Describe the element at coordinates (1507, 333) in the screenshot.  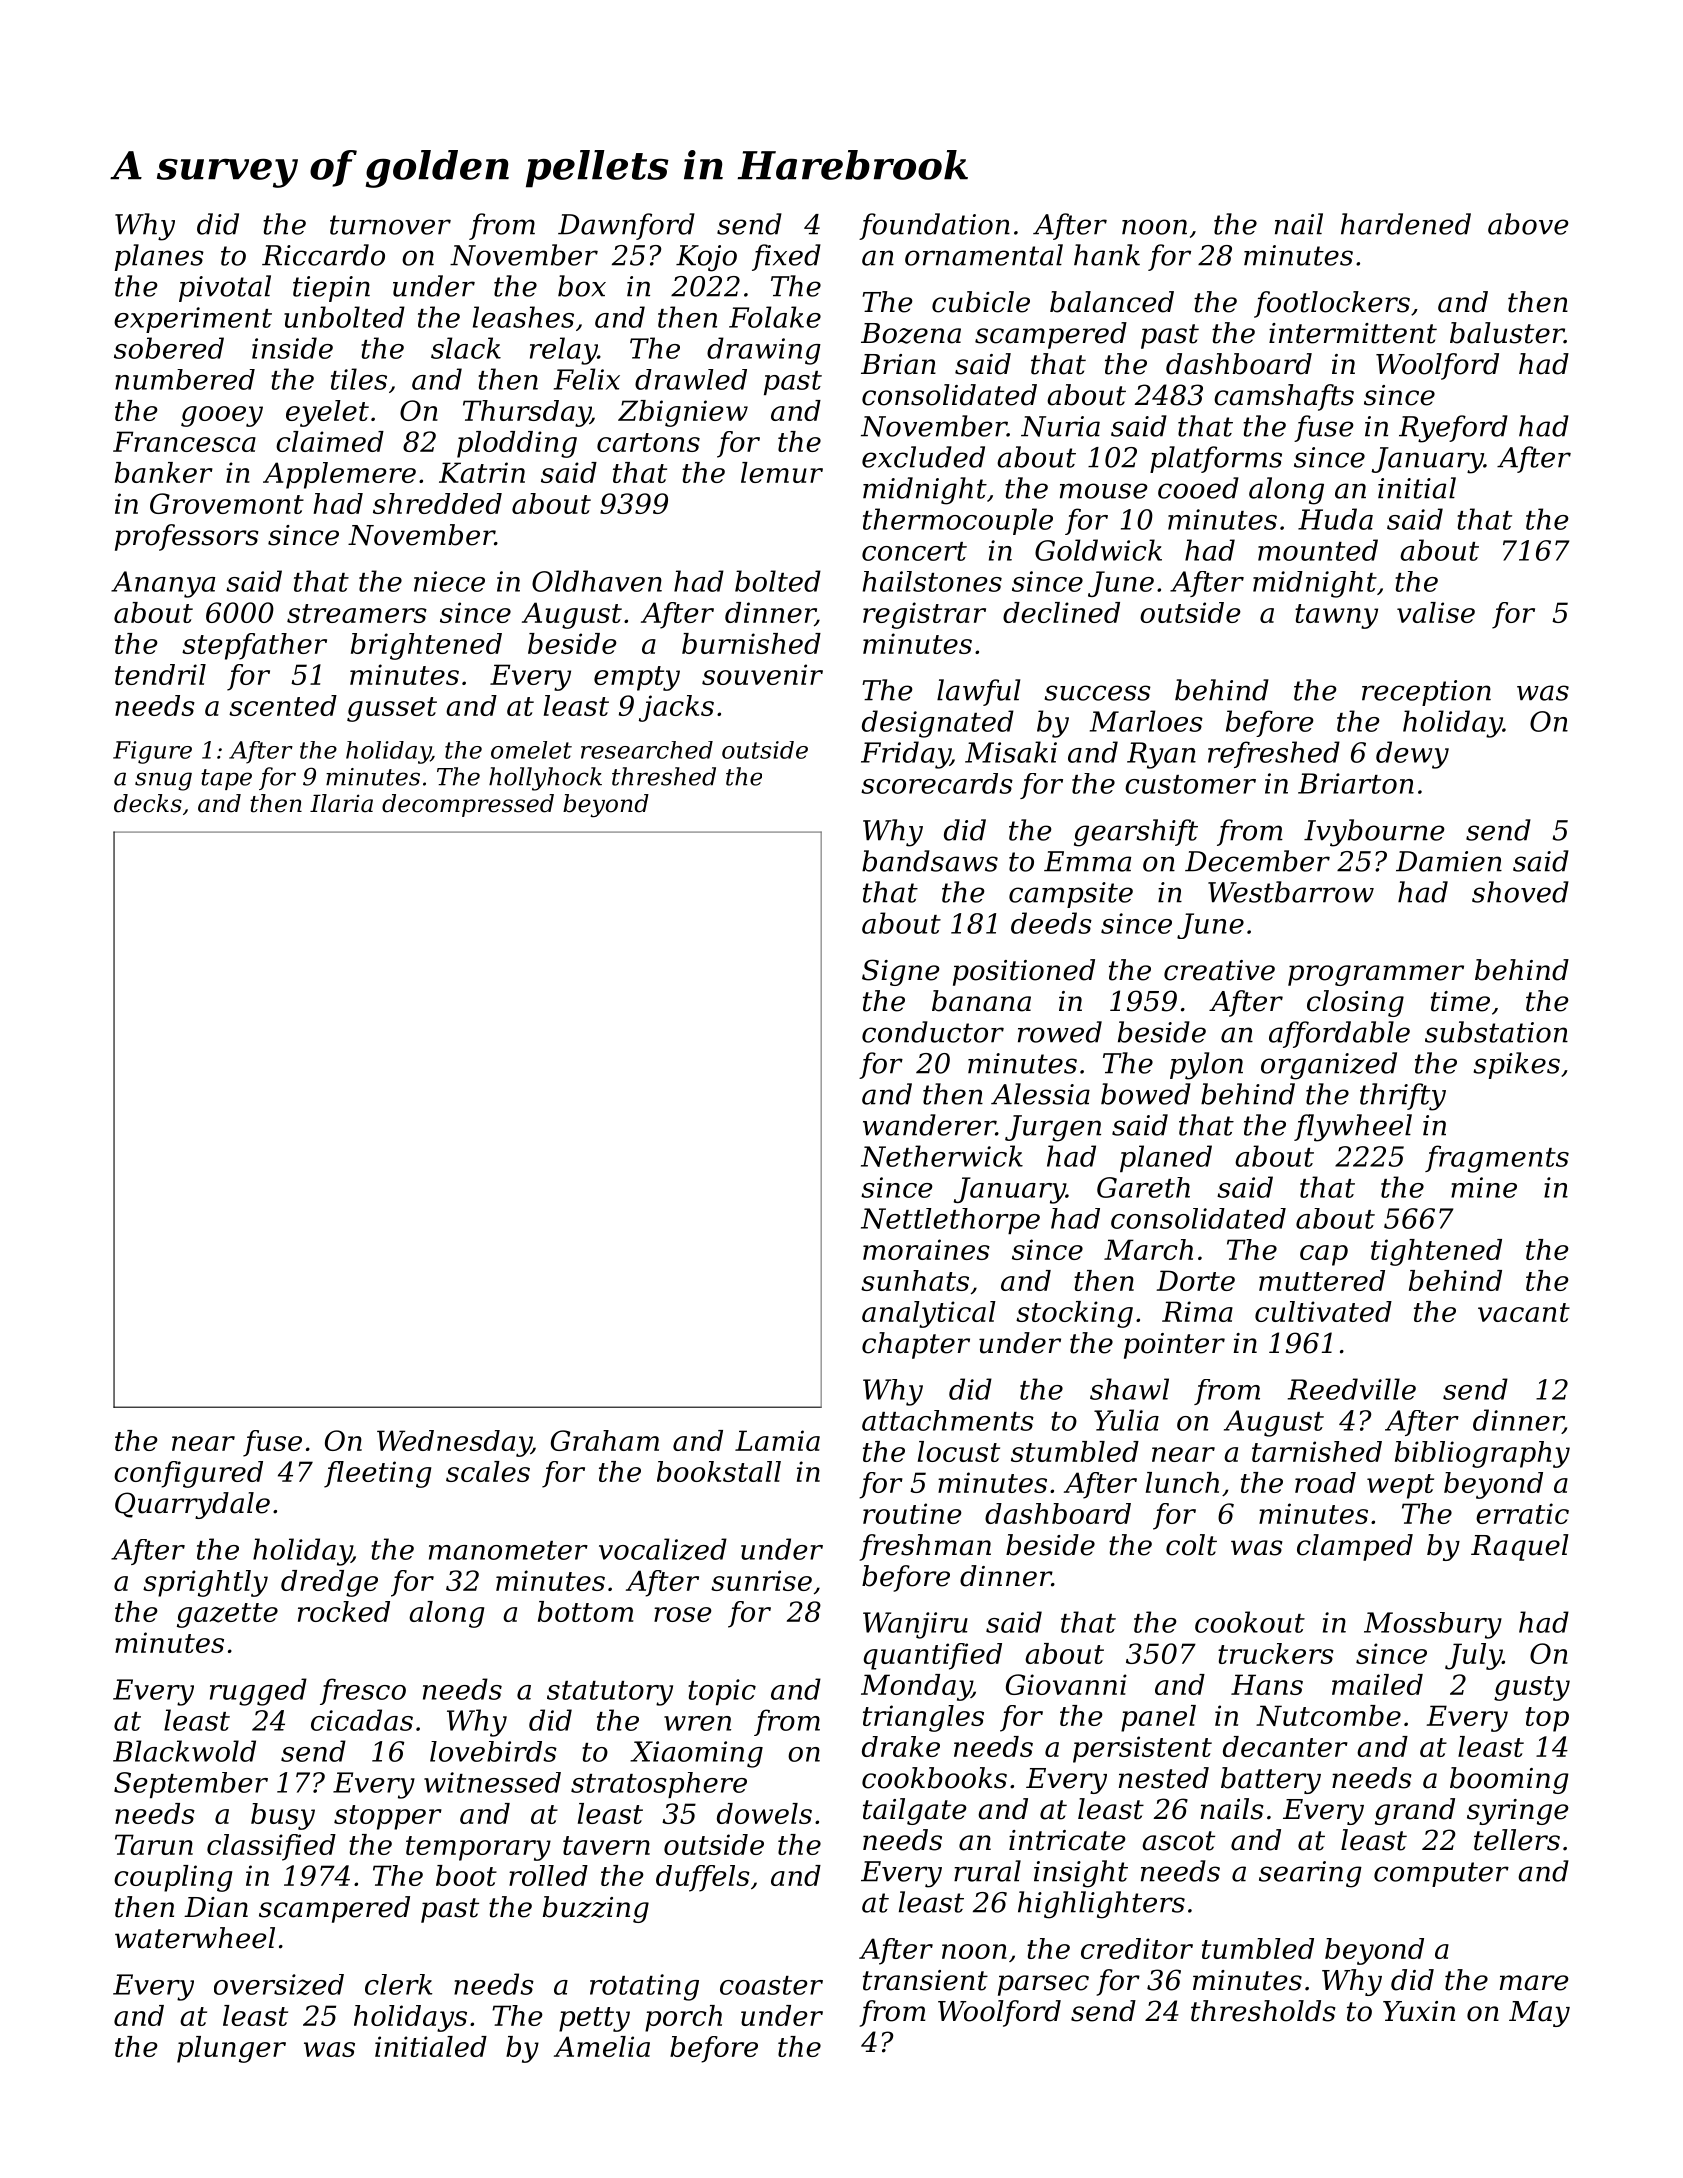
I see `baluster` at that location.
